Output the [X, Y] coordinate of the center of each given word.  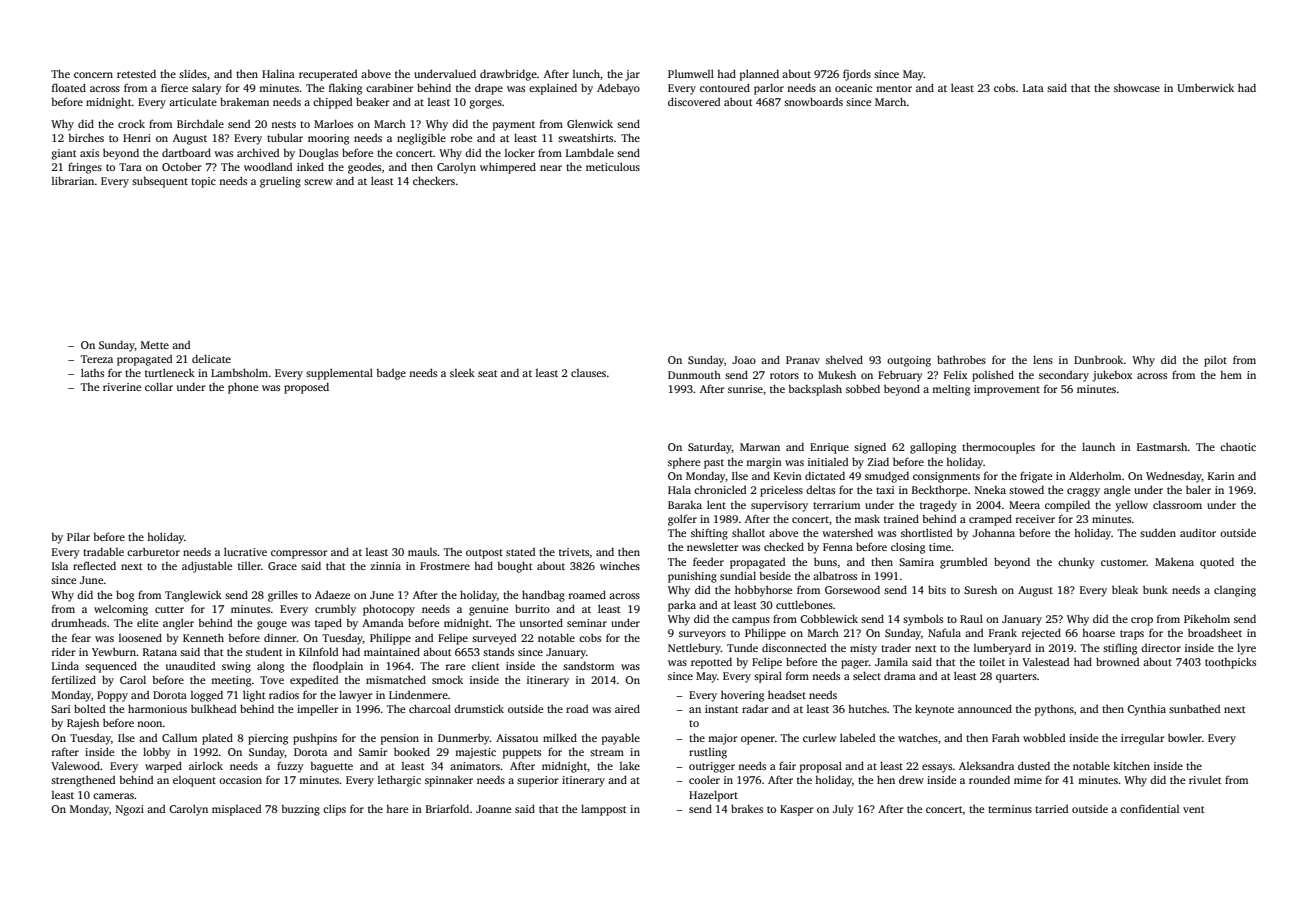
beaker [373, 101]
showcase [1137, 87]
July [843, 810]
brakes [747, 808]
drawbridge [508, 75]
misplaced [236, 810]
